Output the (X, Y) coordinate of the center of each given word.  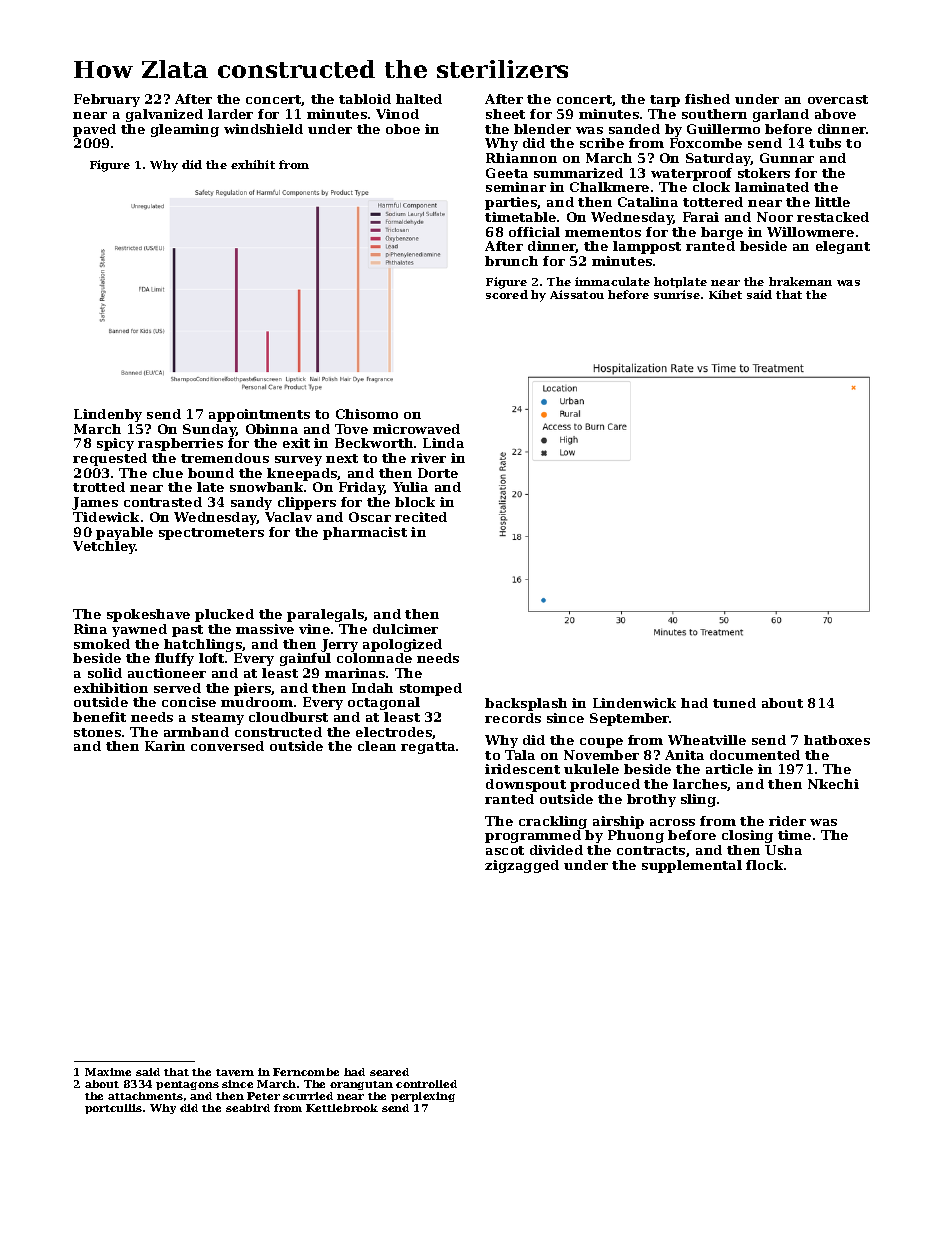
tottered (713, 202)
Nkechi (833, 784)
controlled (426, 1084)
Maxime (108, 1072)
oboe (403, 129)
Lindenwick (634, 703)
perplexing (423, 1097)
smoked (102, 644)
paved (94, 130)
